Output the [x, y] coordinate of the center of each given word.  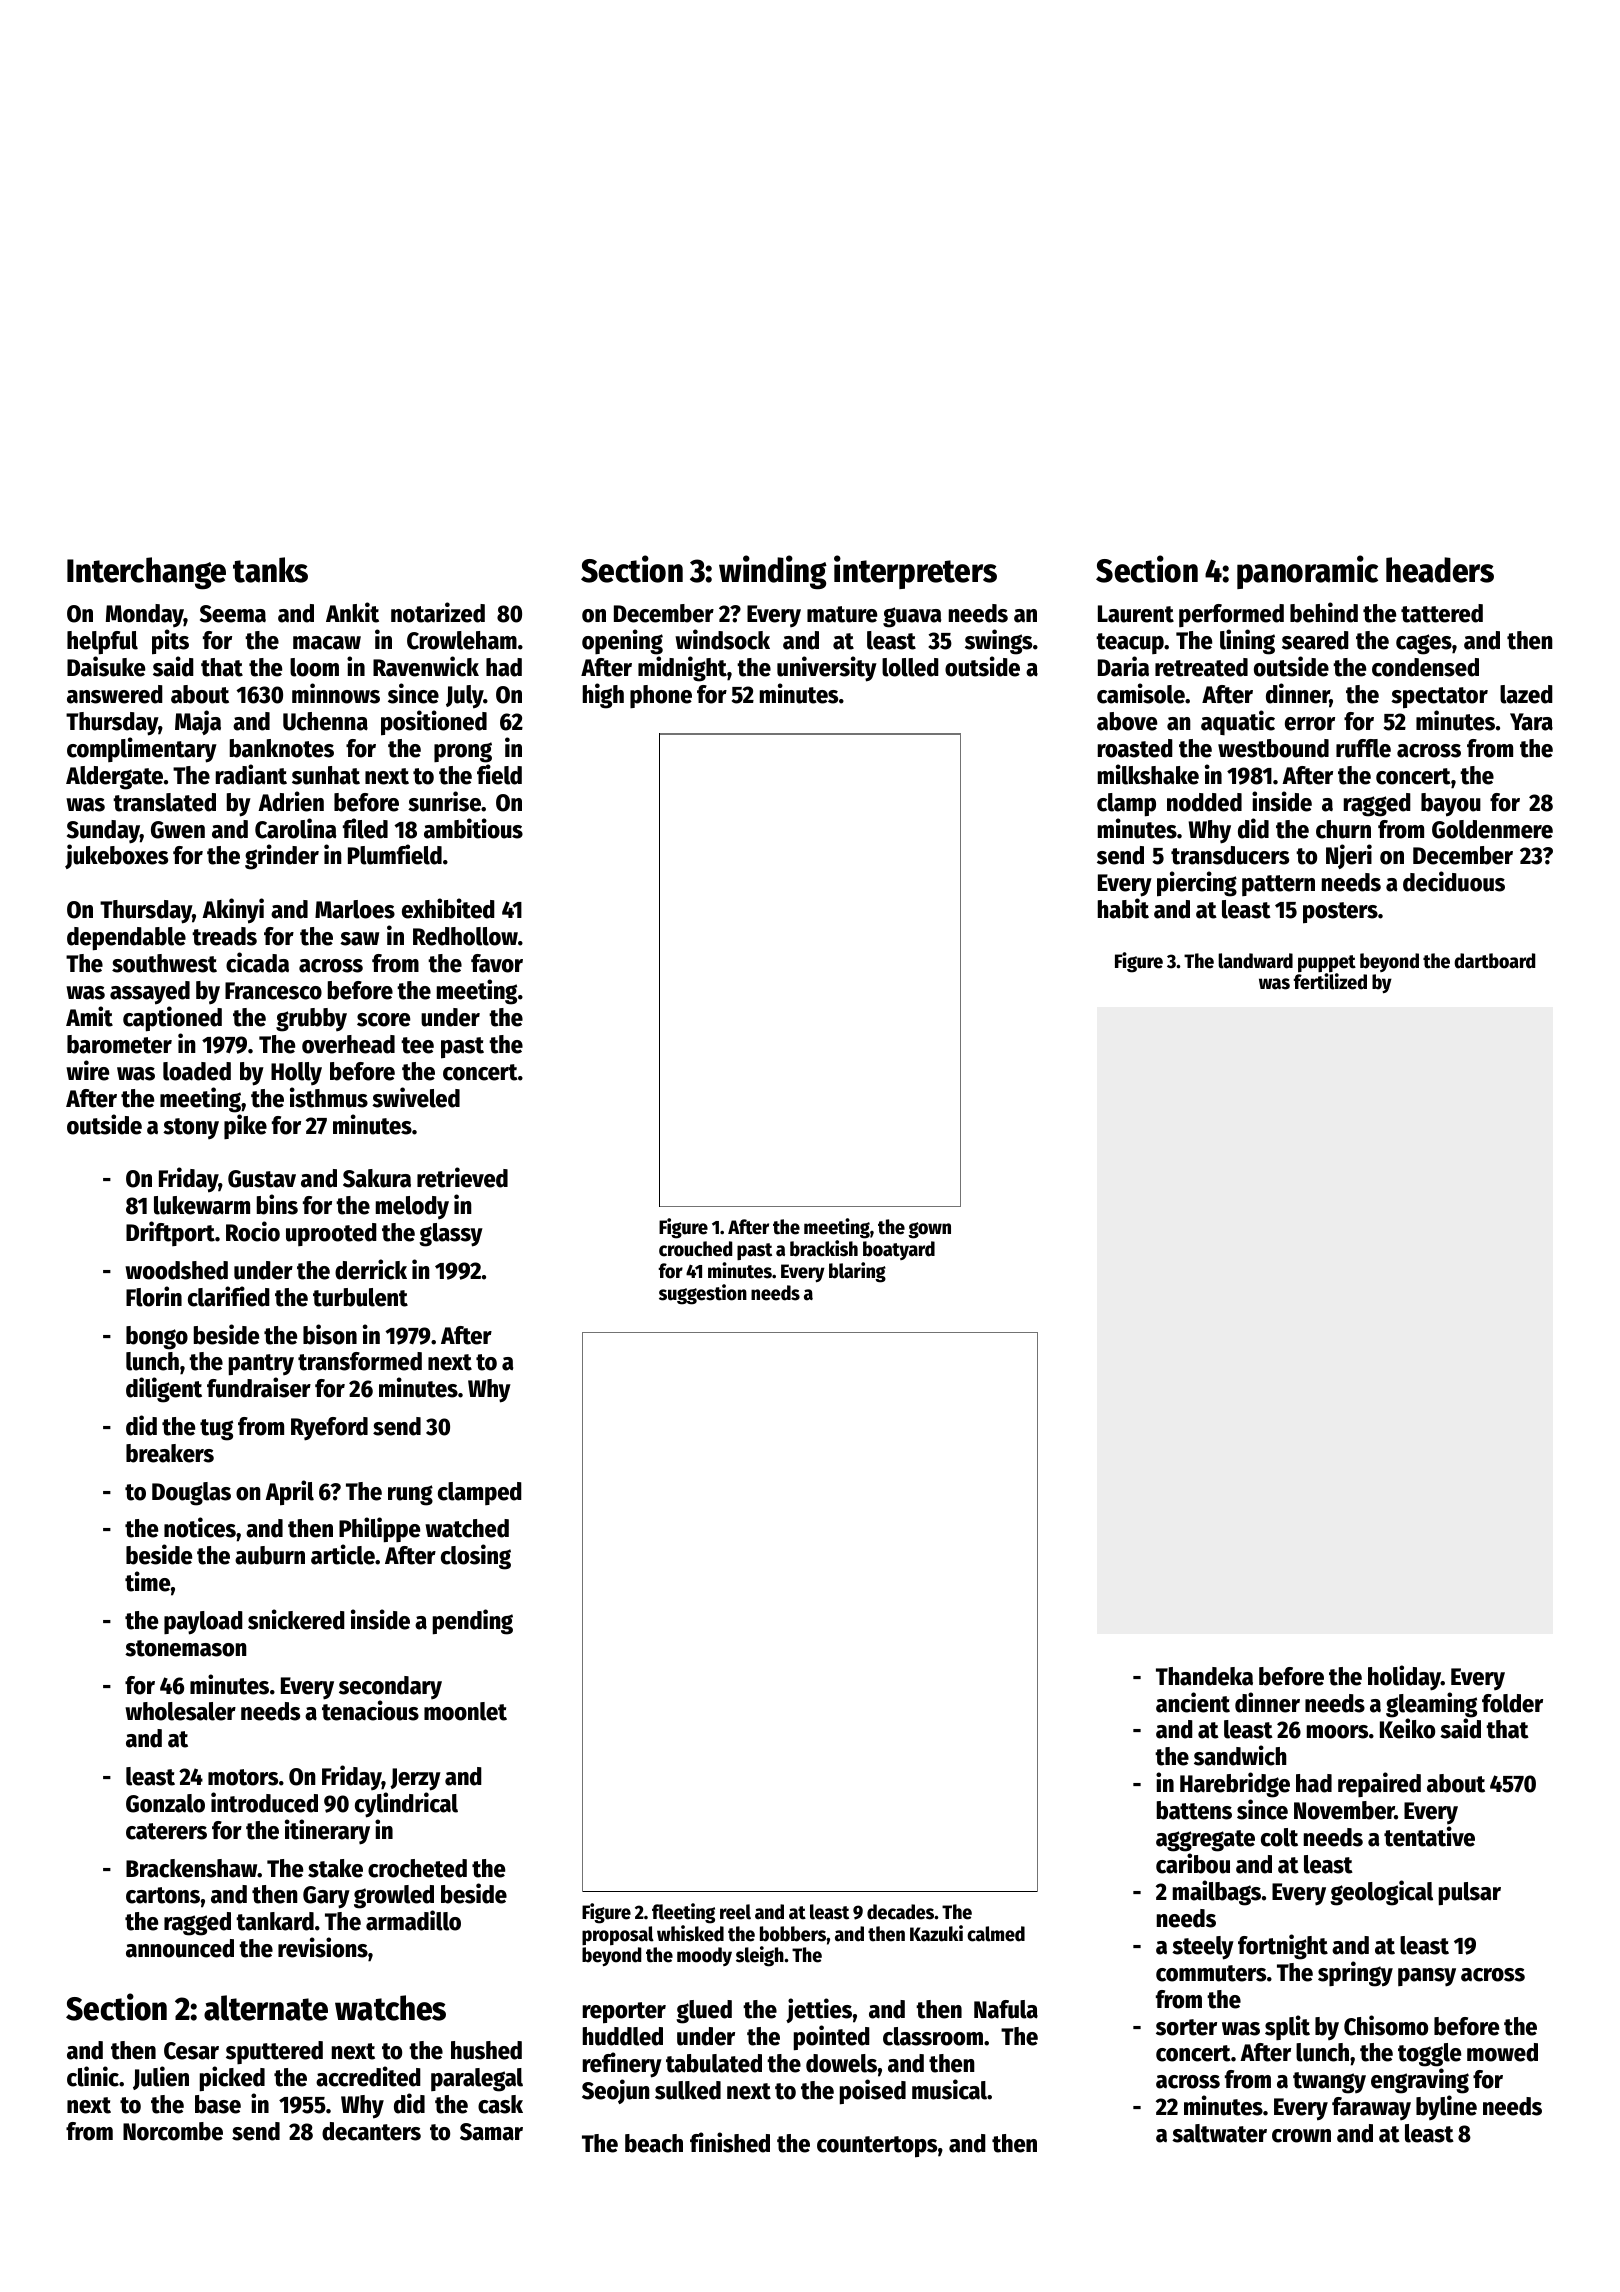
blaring [857, 1272]
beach [654, 2143]
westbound [1273, 748]
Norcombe [173, 2131]
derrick [371, 1269]
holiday [1404, 1678]
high [603, 696]
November [1344, 1810]
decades [900, 1912]
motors [243, 1777]
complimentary [142, 750]
